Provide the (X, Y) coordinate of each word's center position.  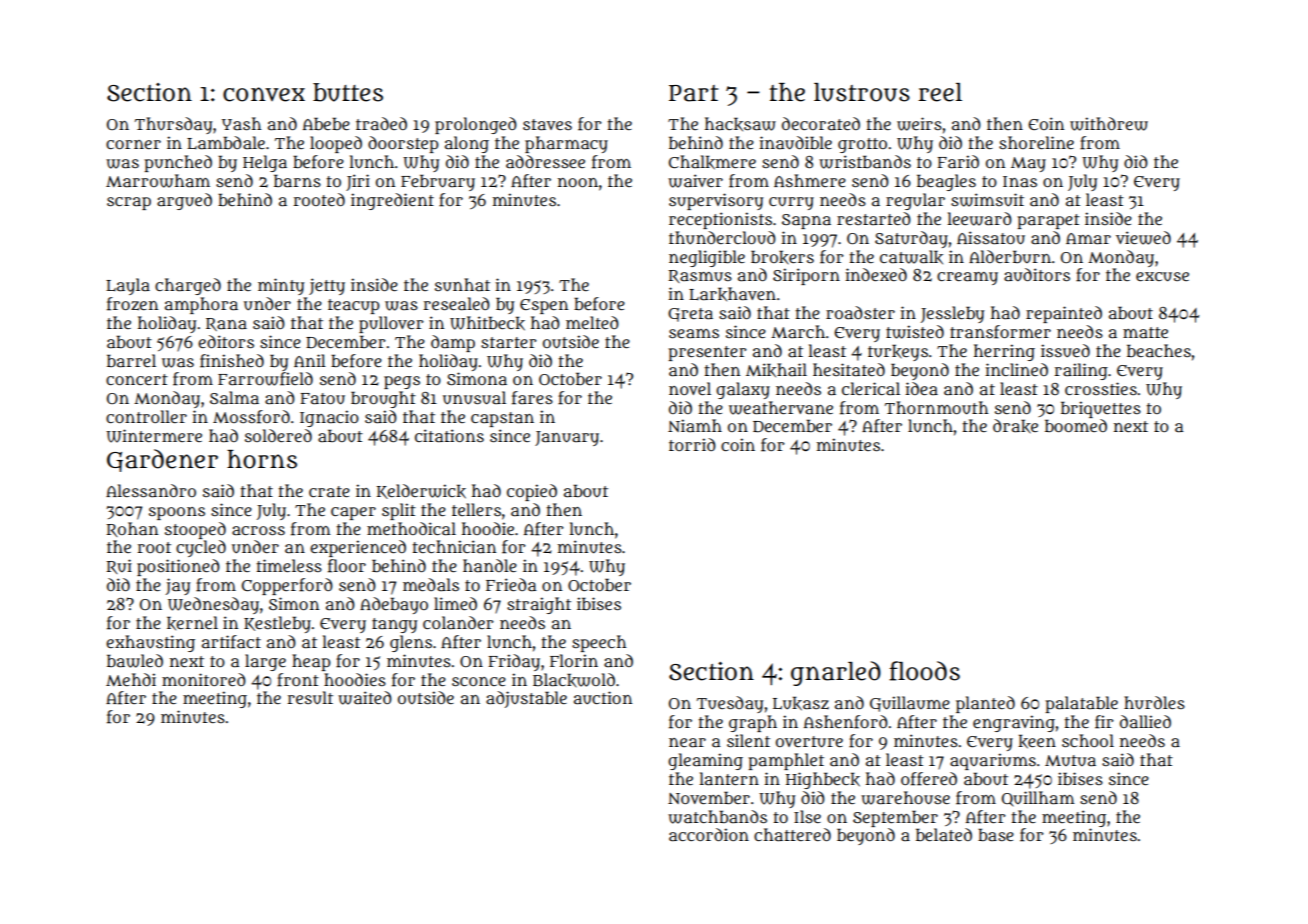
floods (924, 671)
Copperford (287, 586)
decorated (821, 123)
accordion (709, 835)
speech (599, 643)
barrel (131, 360)
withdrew (1109, 124)
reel (940, 92)
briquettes (1101, 409)
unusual (474, 398)
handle (490, 566)
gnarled (836, 673)
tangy (394, 625)
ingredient (392, 201)
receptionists (720, 220)
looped (336, 144)
